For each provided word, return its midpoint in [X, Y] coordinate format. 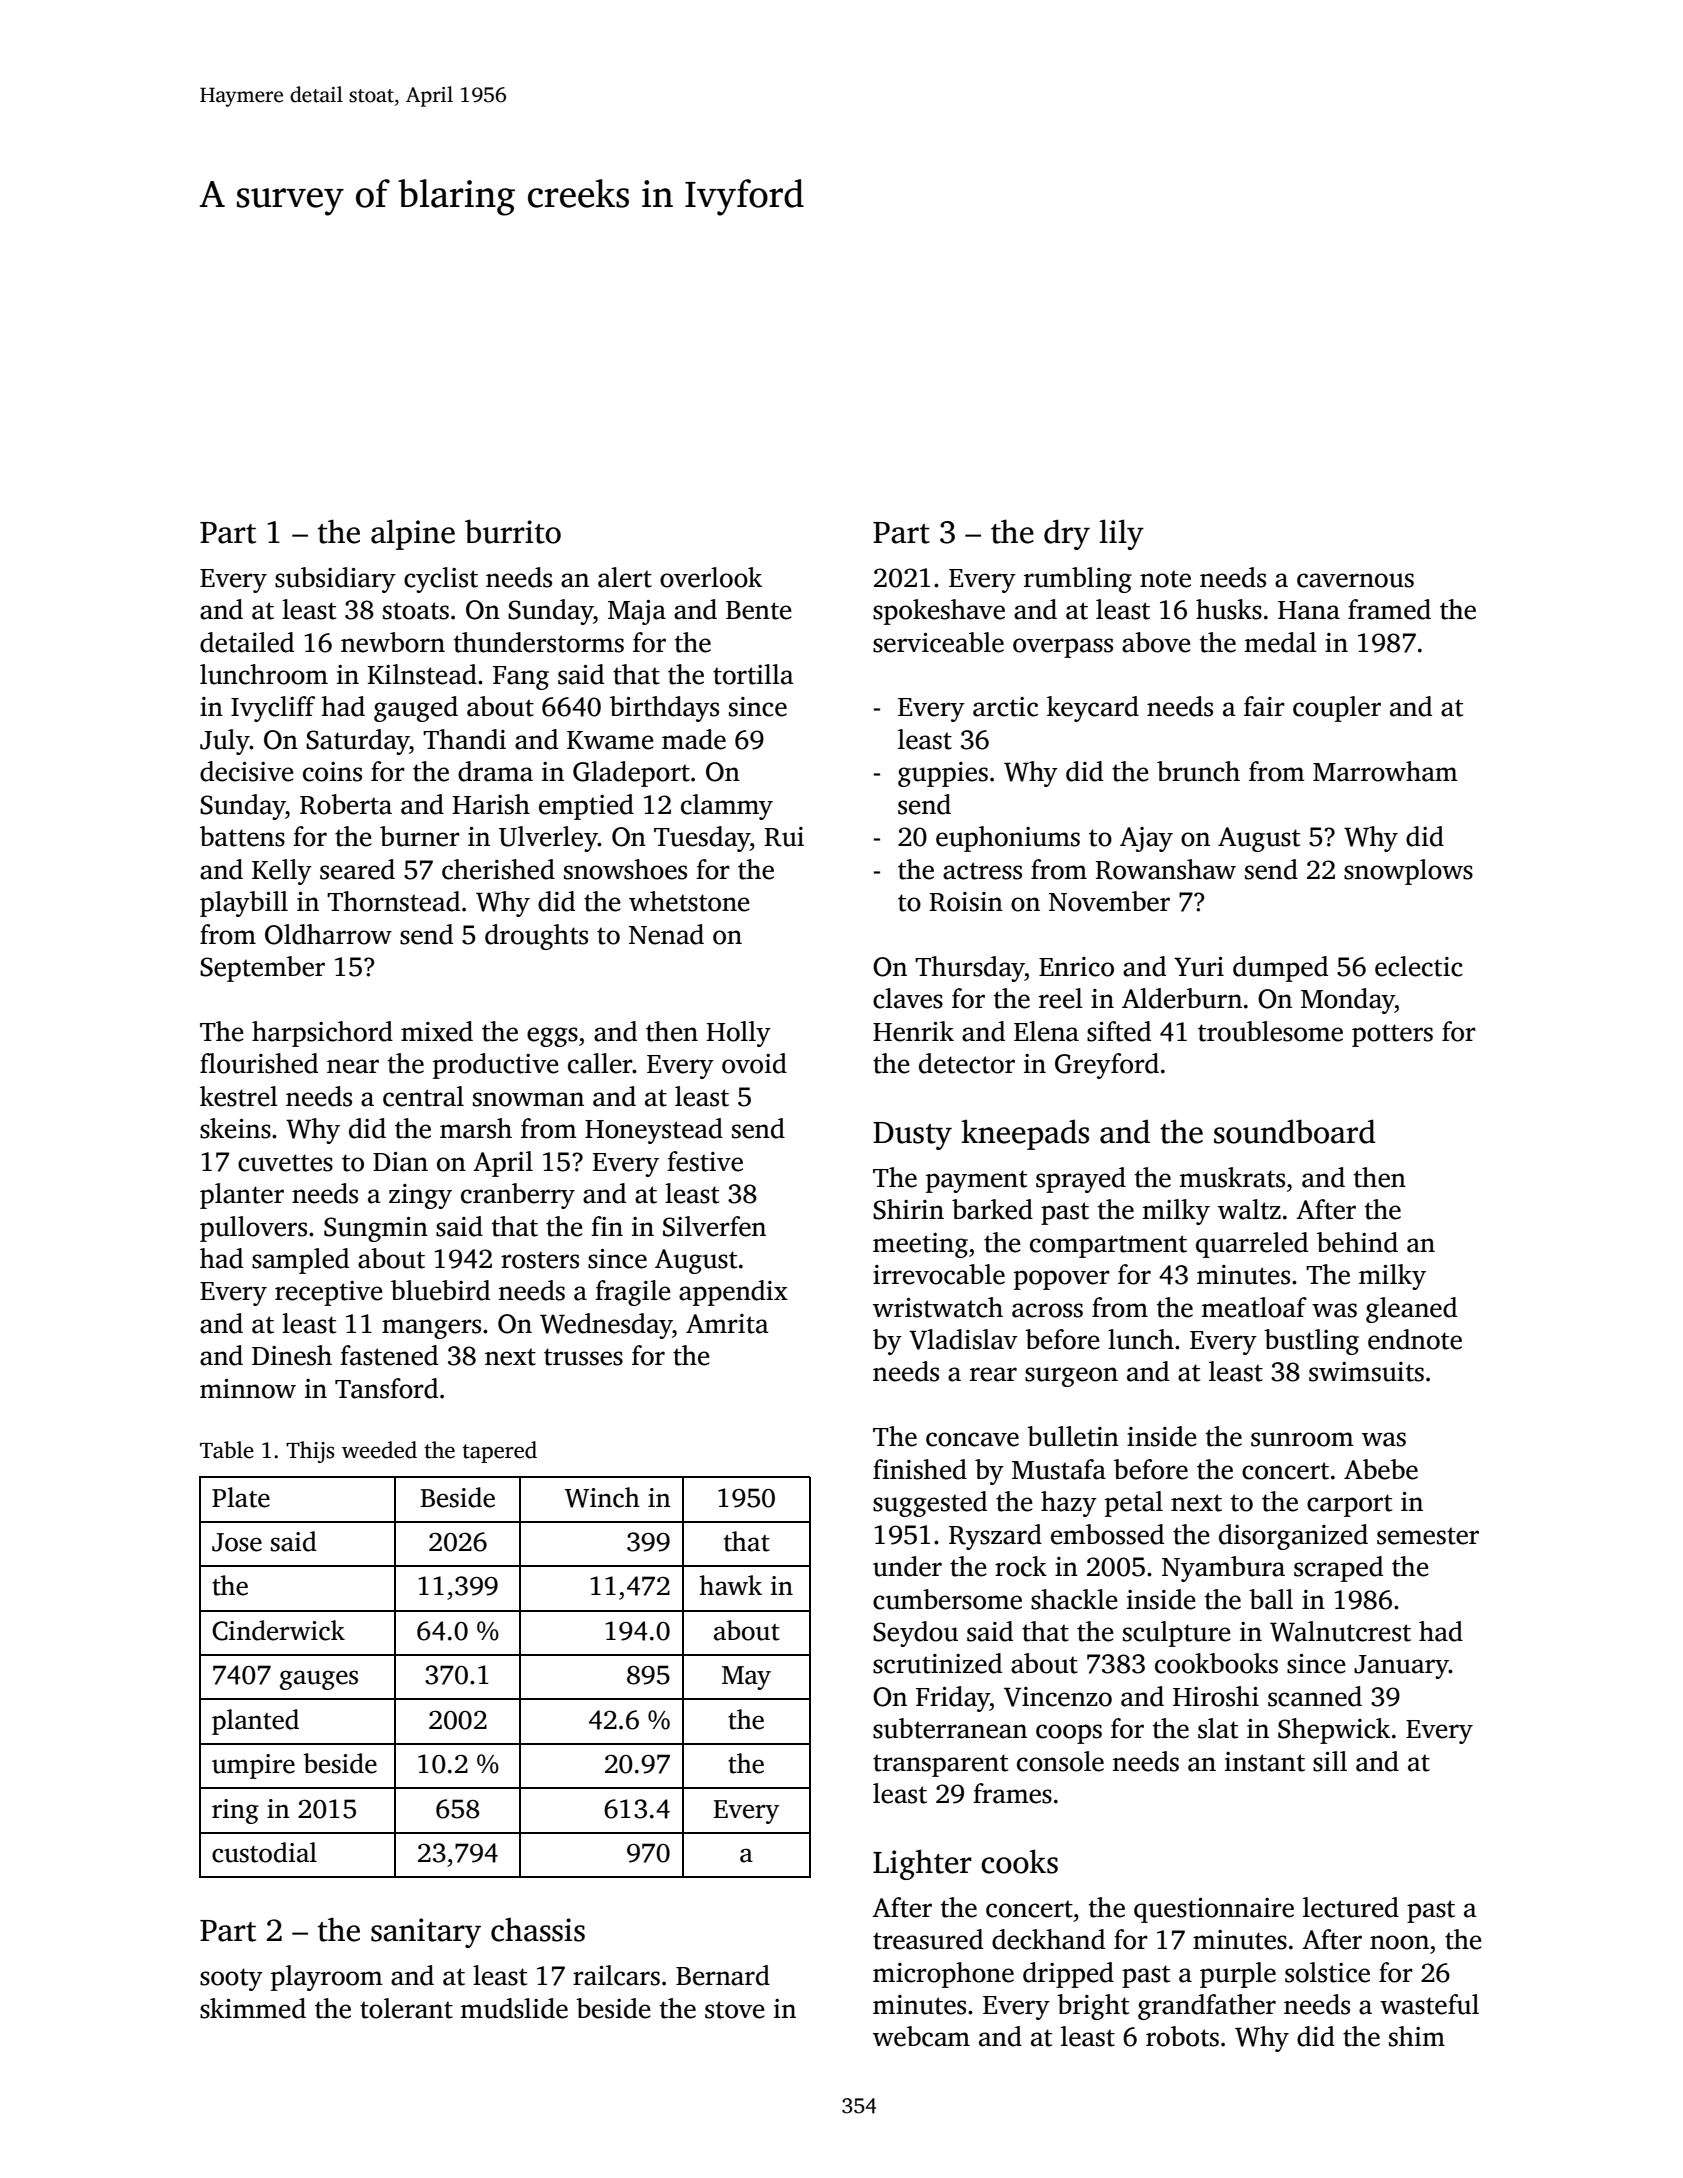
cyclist [441, 580]
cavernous [1355, 580]
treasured [928, 1939]
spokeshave [939, 612]
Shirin [908, 1209]
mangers [431, 1329]
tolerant [406, 2008]
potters [1392, 1035]
